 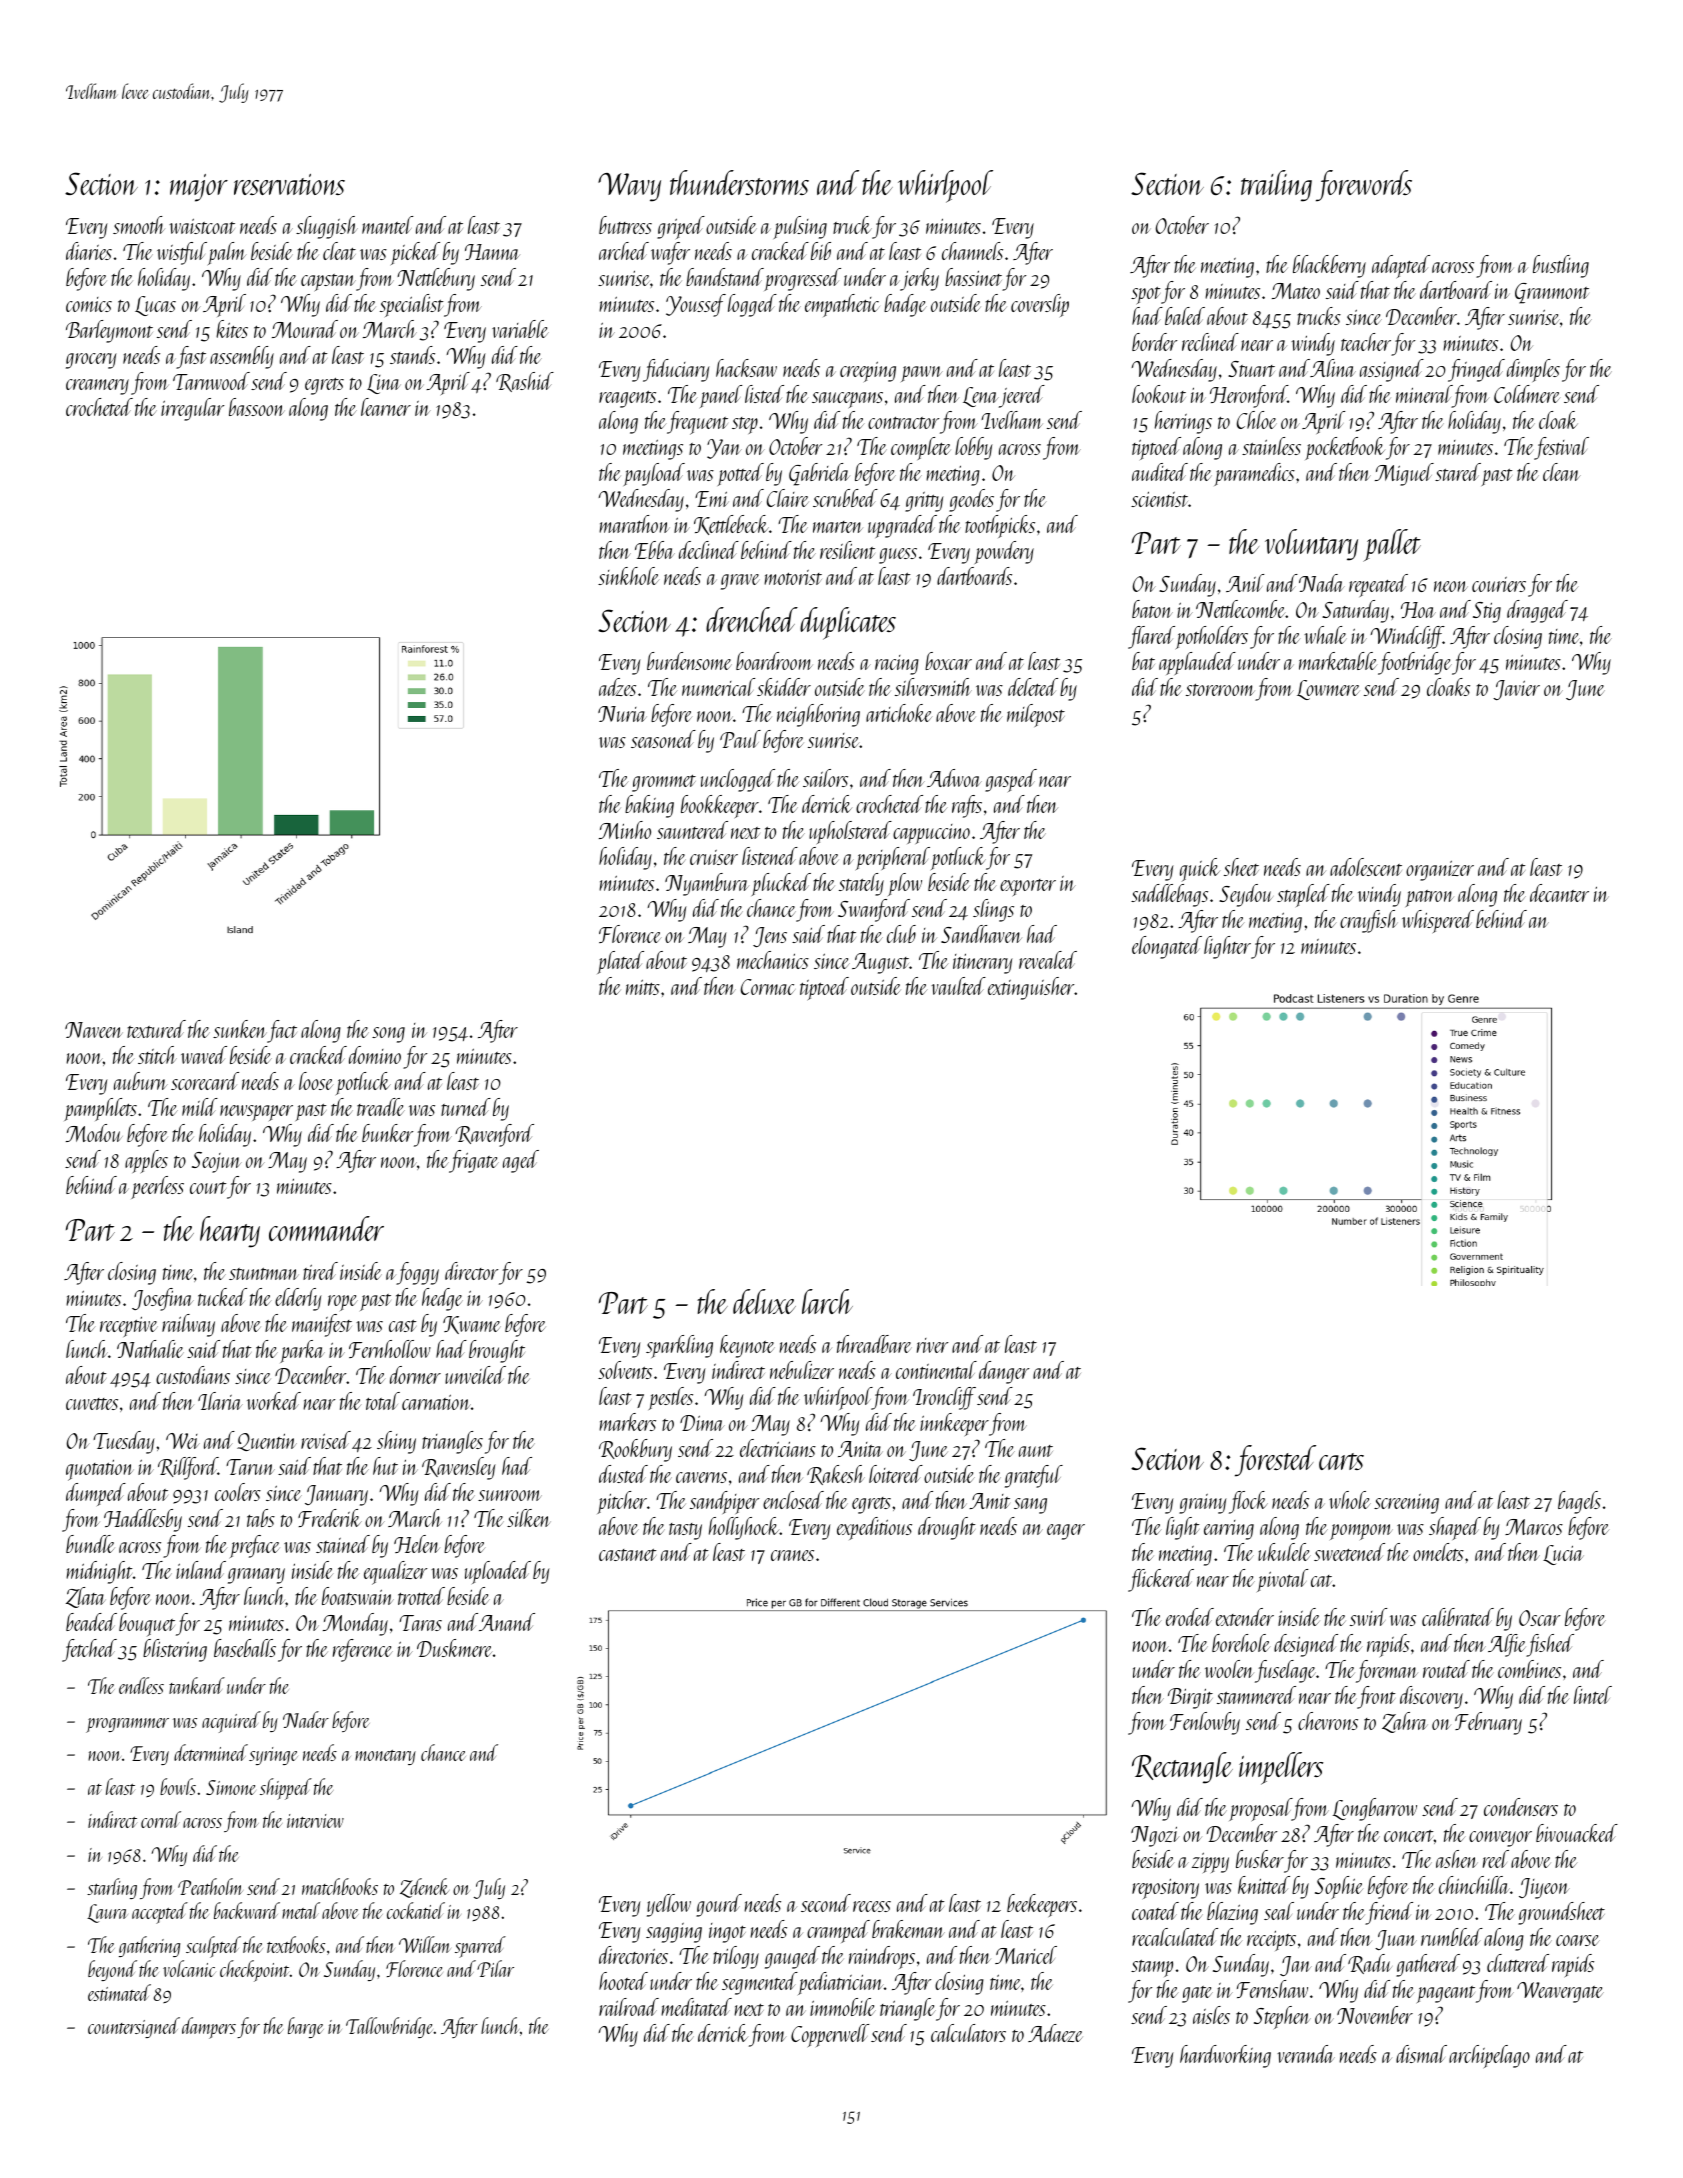 What do you see at coordinates (363, 1650) in the screenshot?
I see `reference` at bounding box center [363, 1650].
